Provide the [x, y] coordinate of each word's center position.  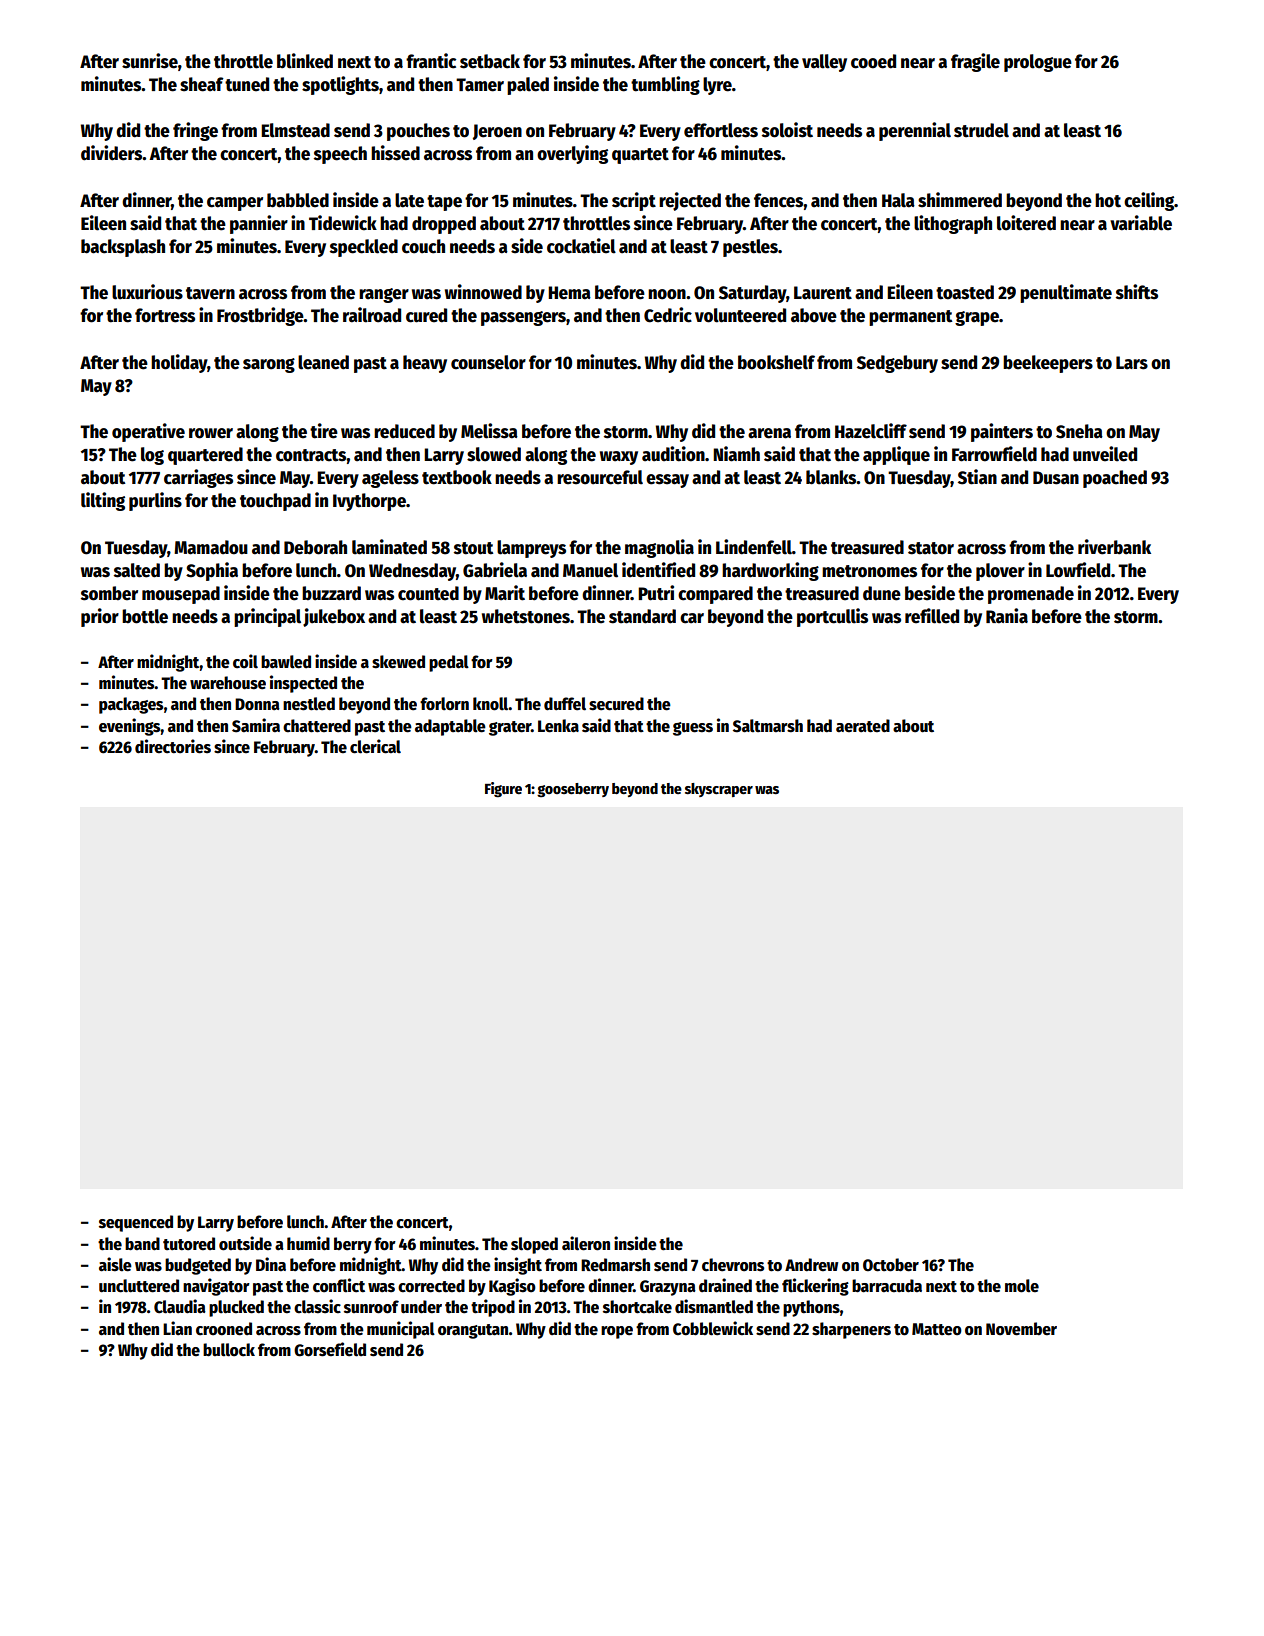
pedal [449, 663]
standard [642, 616]
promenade [1031, 595]
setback [490, 61]
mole [1022, 1286]
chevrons [733, 1265]
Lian [177, 1328]
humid [308, 1243]
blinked [305, 61]
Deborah [315, 547]
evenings [130, 727]
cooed [873, 61]
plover [1000, 572]
